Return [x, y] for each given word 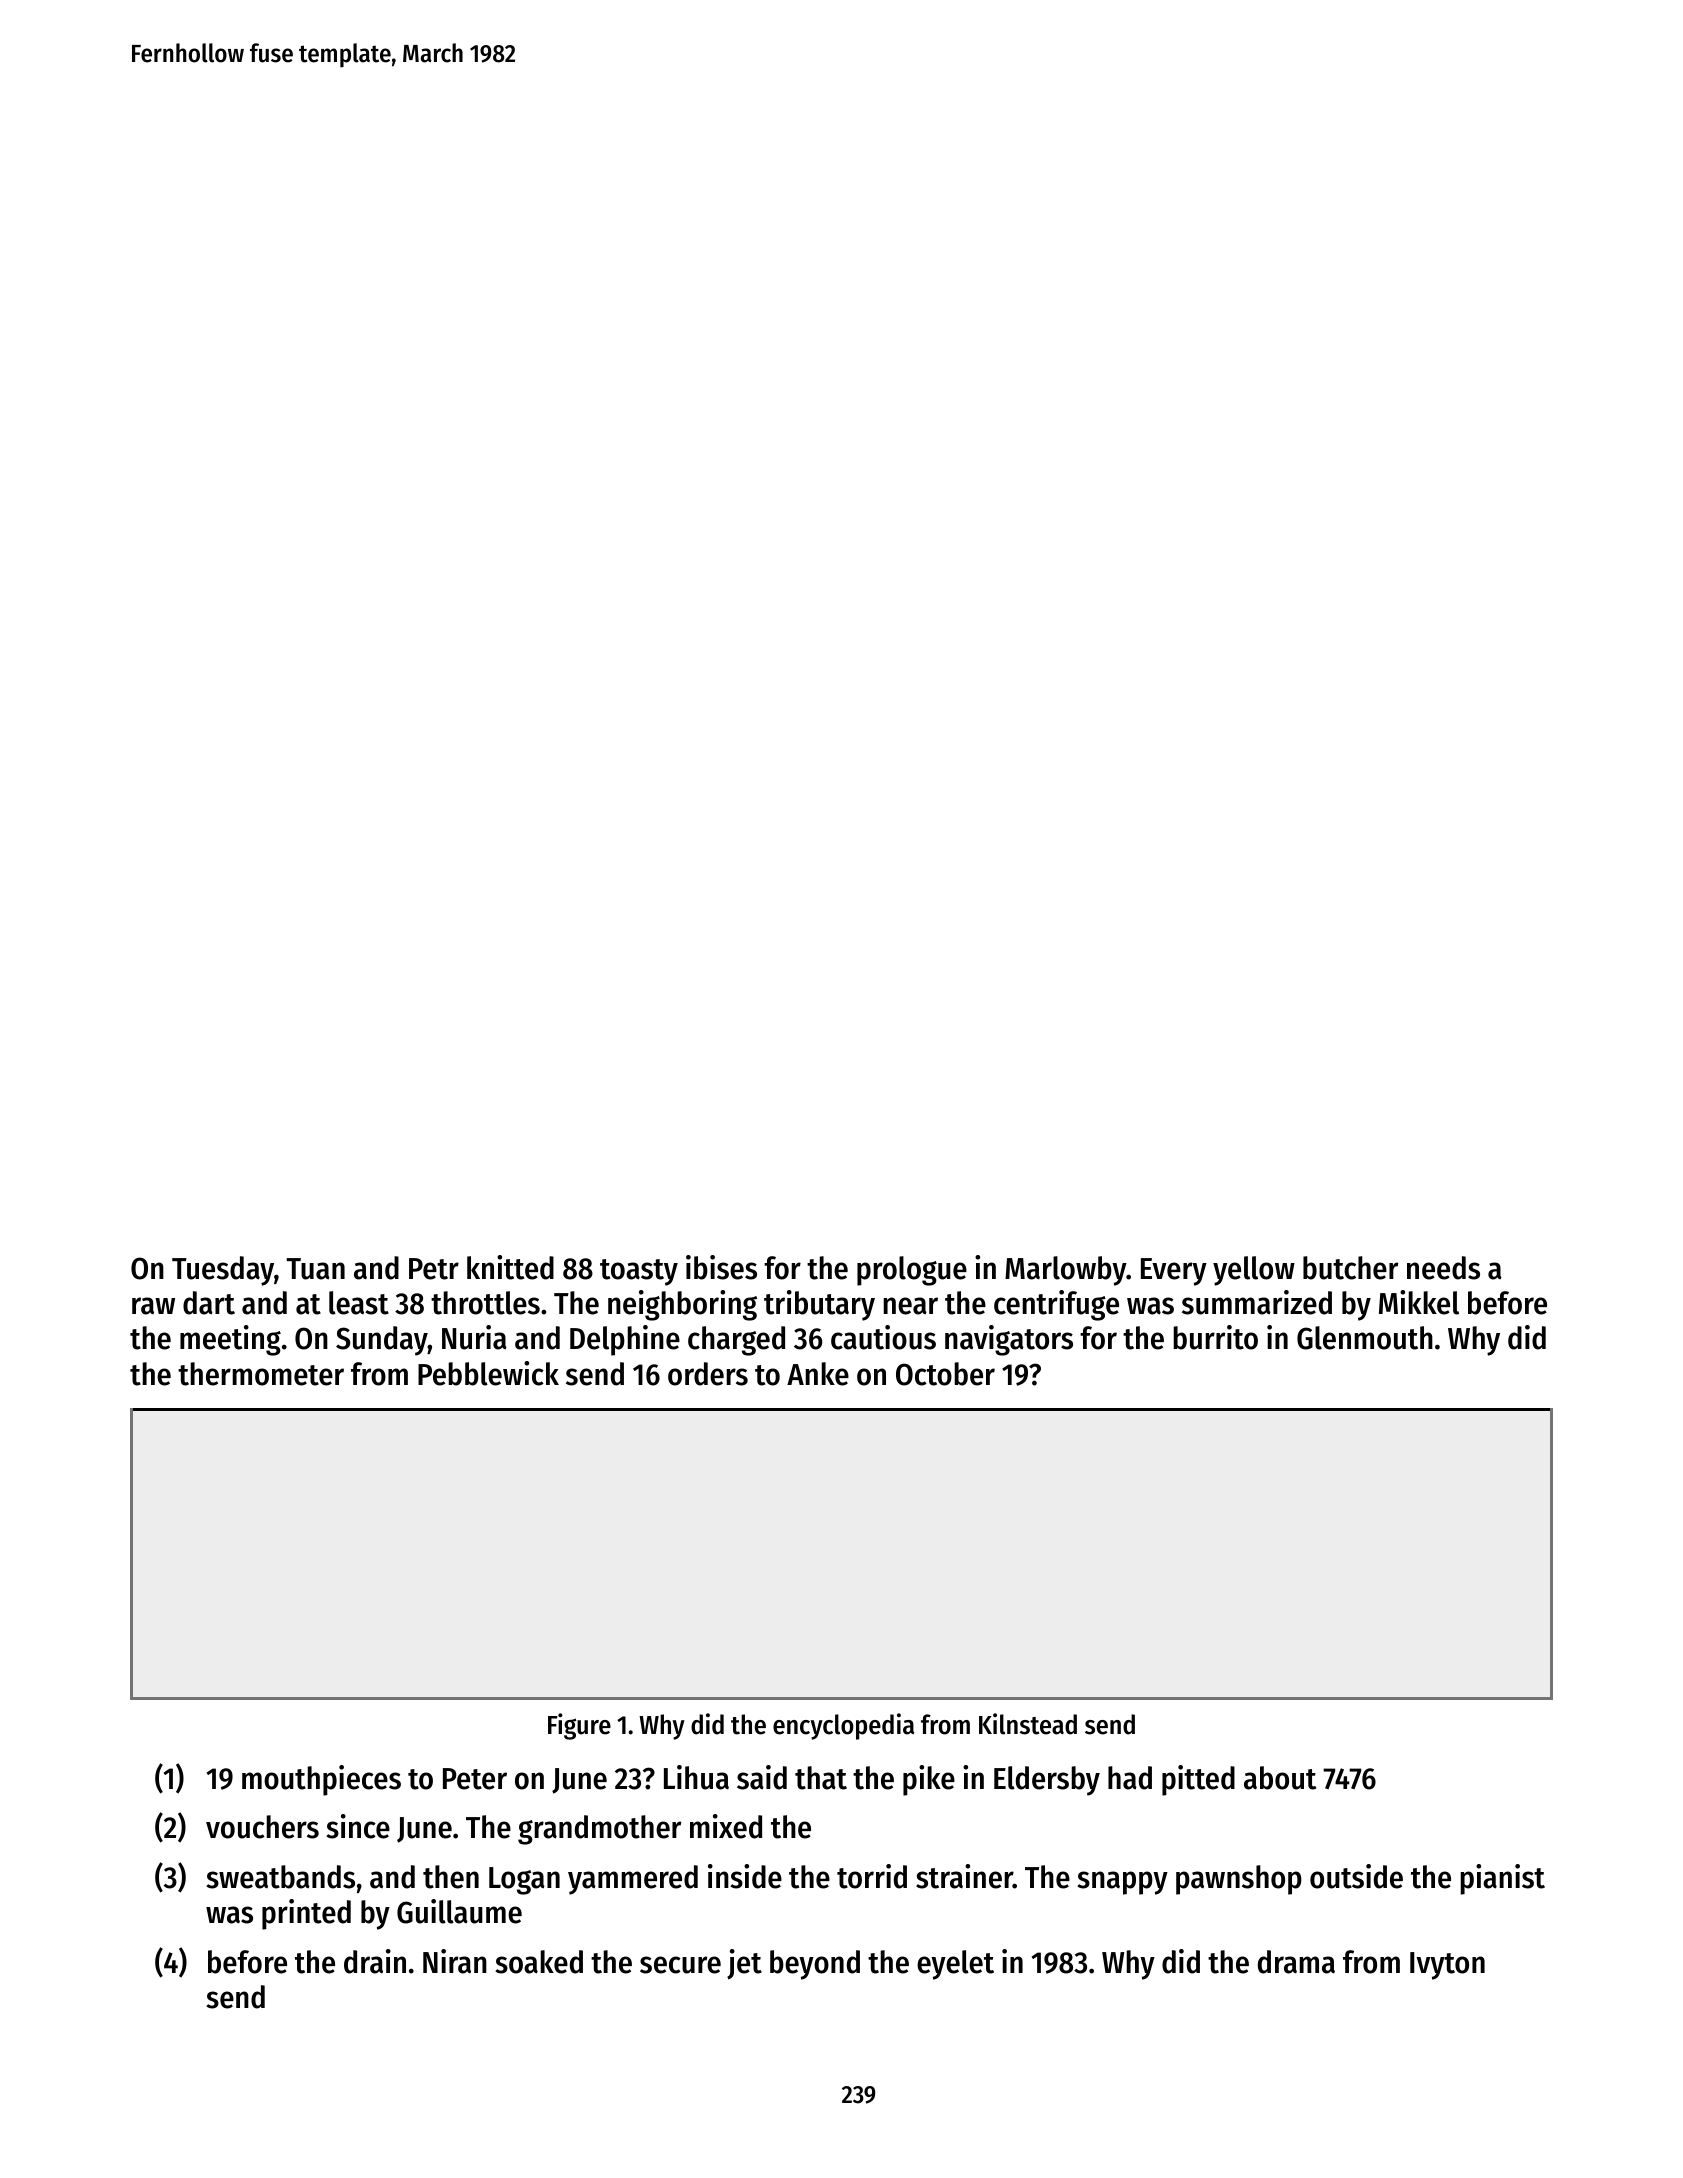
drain [375, 1961]
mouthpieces [321, 1780]
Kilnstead [1028, 1724]
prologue [912, 1271]
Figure [579, 1726]
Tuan [316, 1269]
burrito [1215, 1337]
